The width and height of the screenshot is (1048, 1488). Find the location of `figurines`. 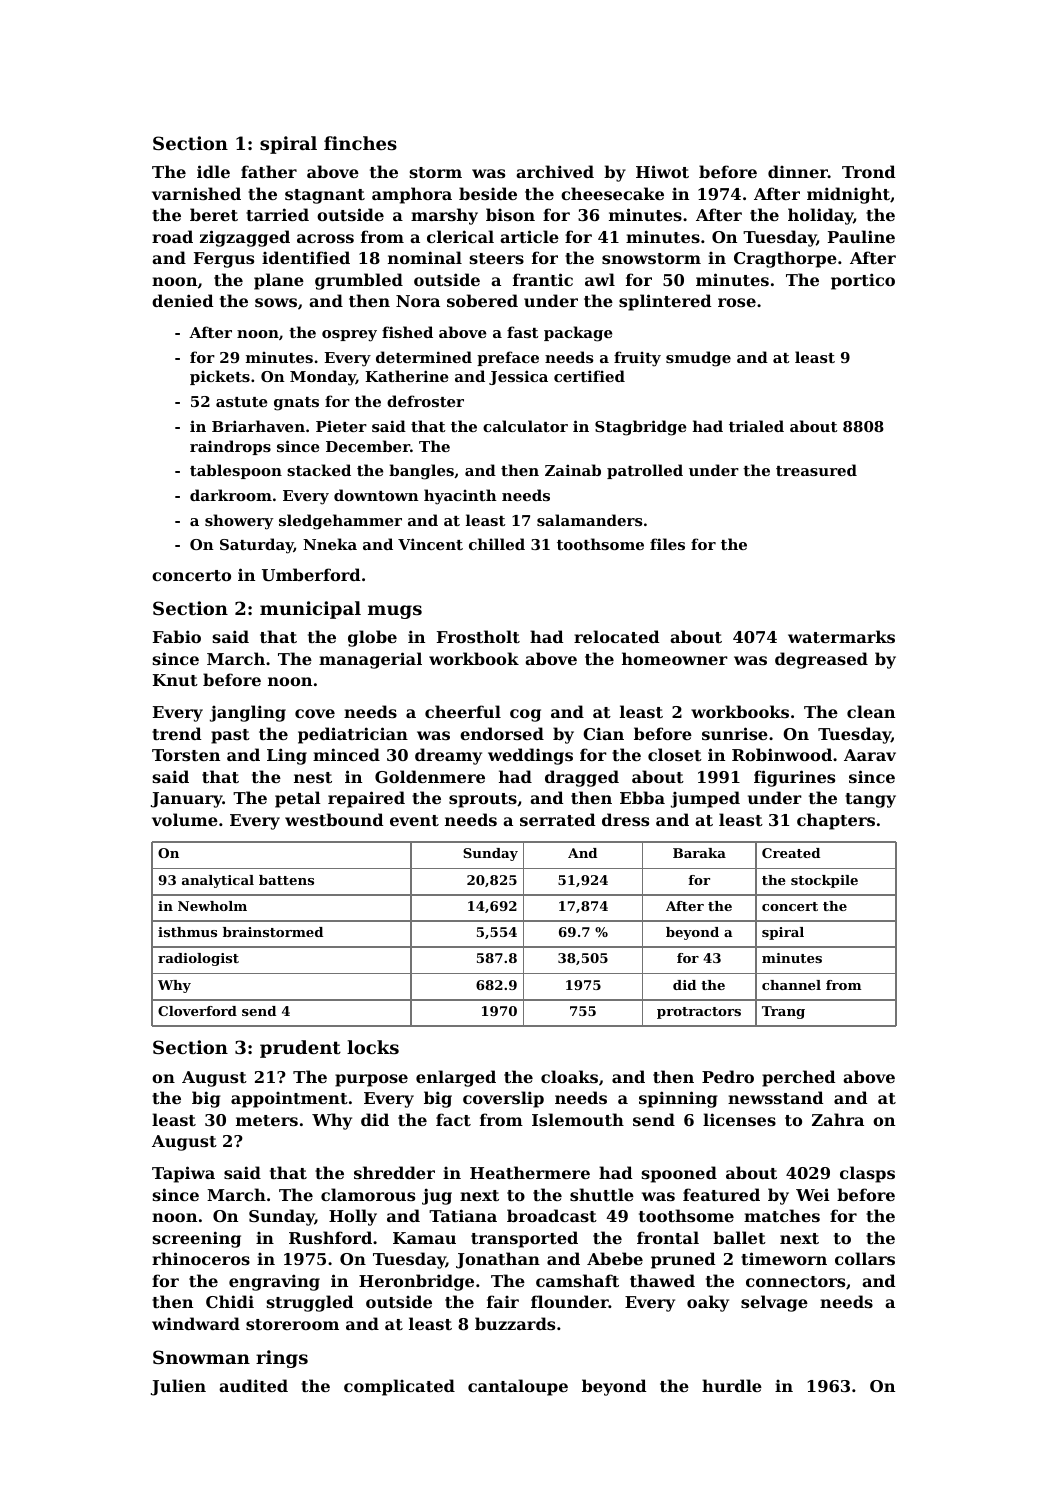

figurines is located at coordinates (794, 778).
